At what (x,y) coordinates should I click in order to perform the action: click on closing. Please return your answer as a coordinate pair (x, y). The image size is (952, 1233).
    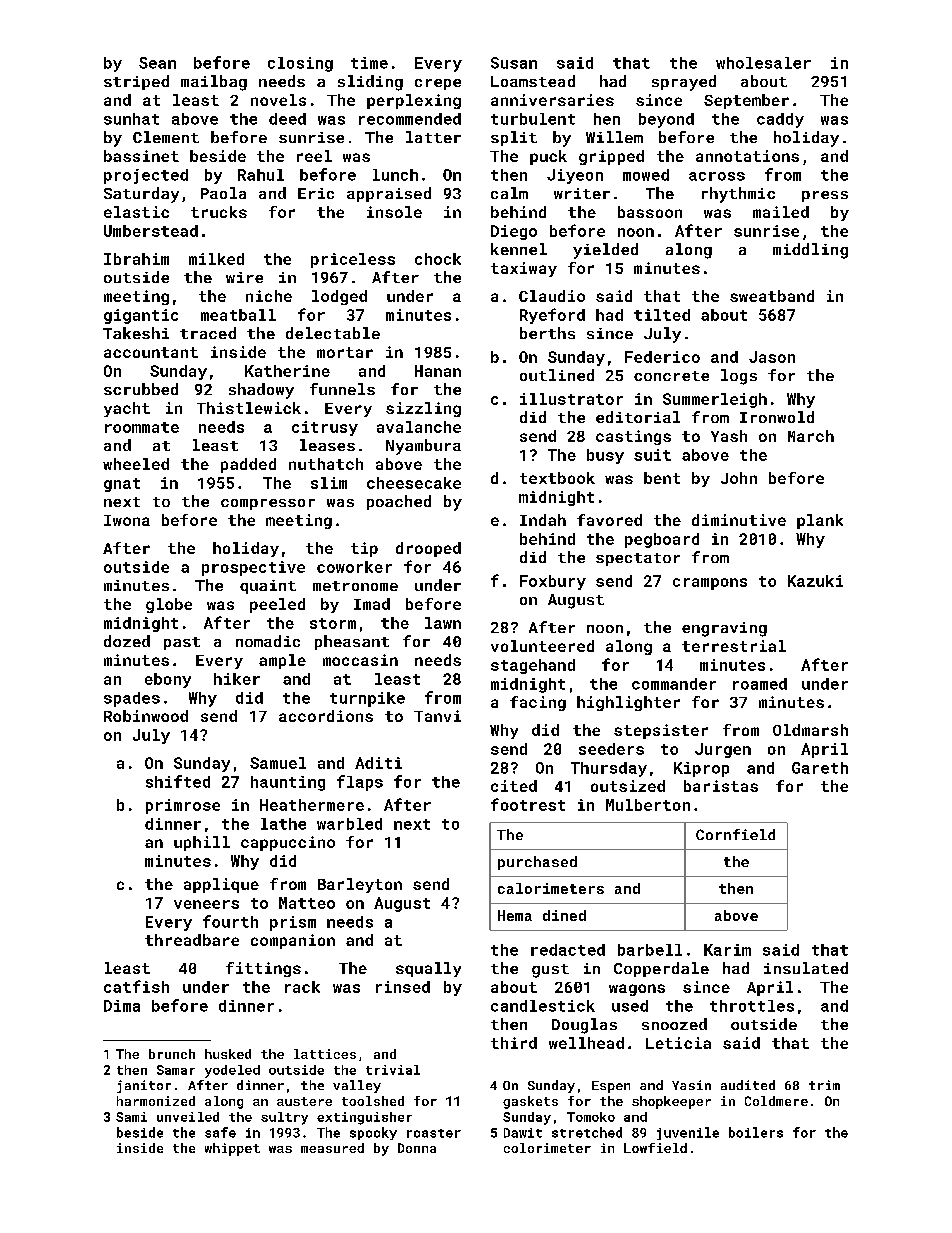
    Looking at the image, I should click on (300, 64).
